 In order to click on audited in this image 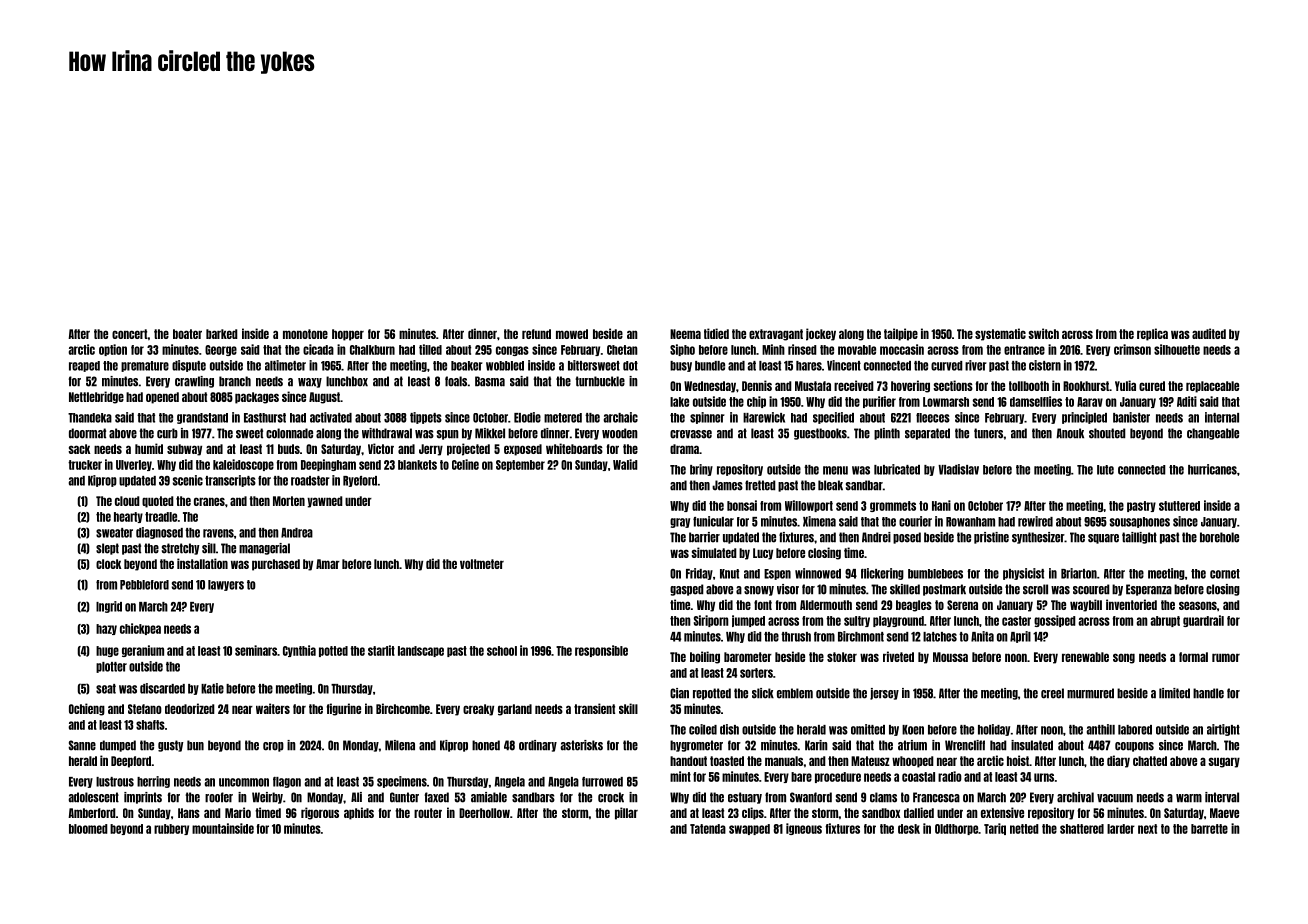, I will do `click(1209, 333)`.
